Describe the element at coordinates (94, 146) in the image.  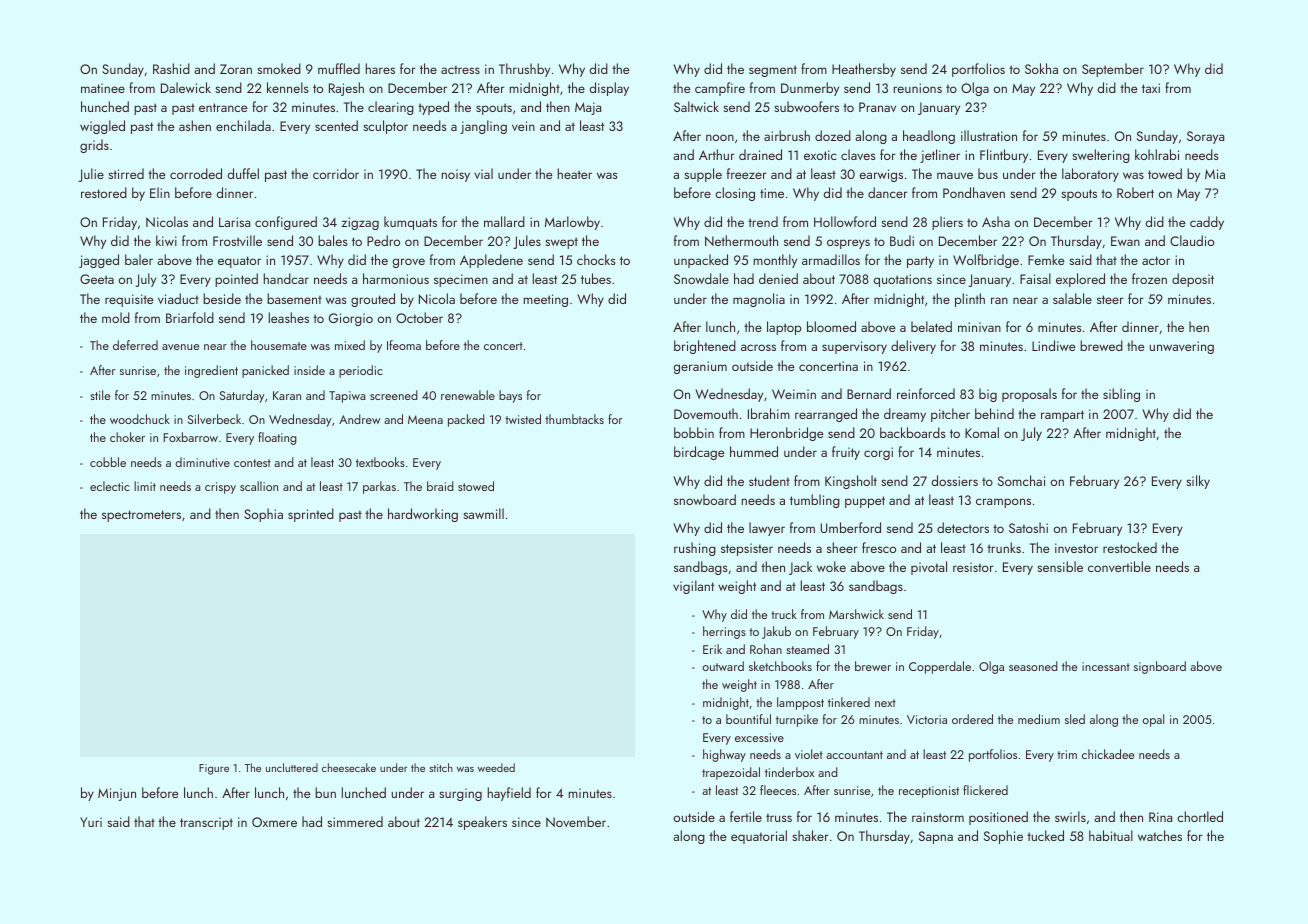
I see `grids` at that location.
